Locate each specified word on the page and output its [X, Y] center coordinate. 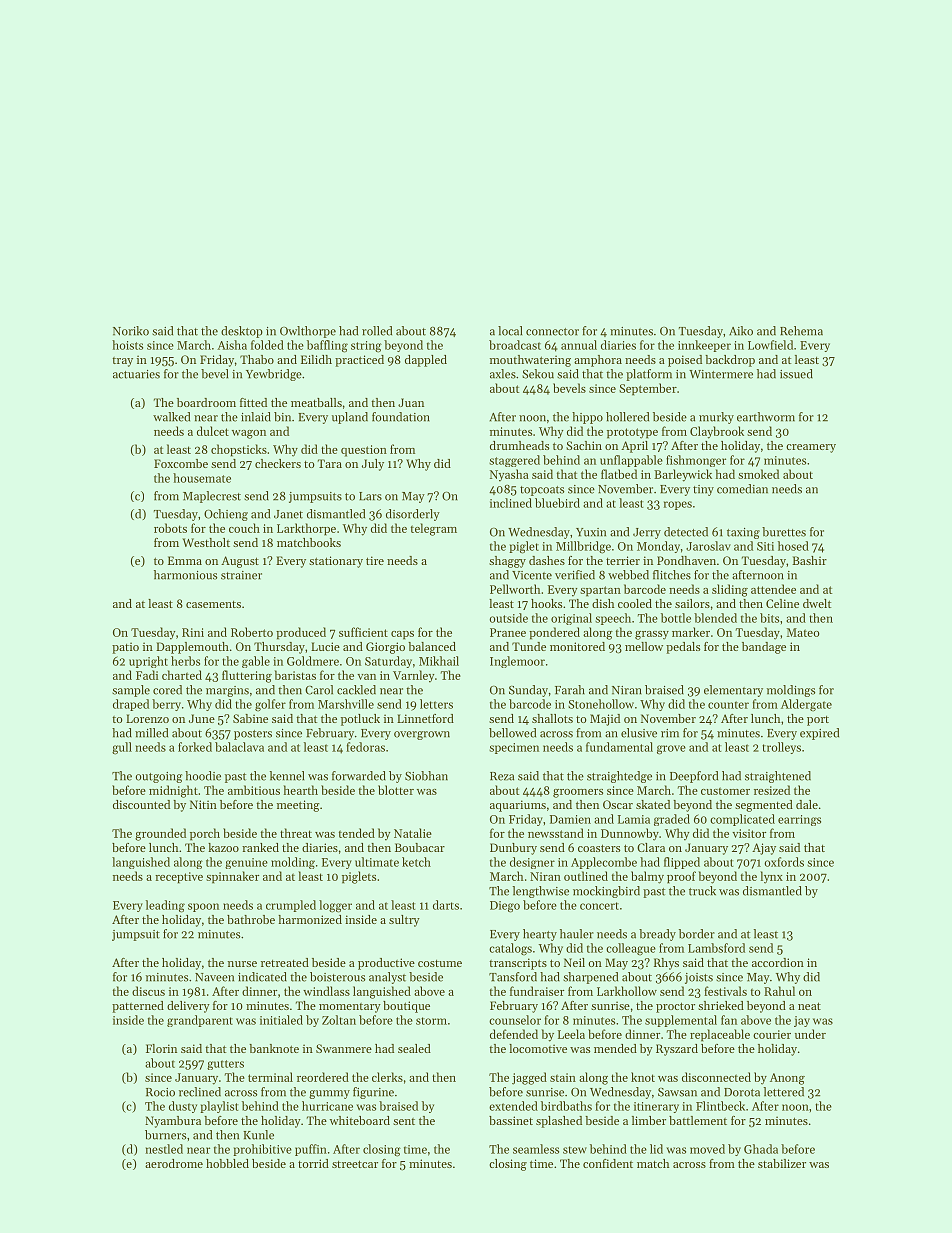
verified [575, 575]
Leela [571, 1034]
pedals [683, 648]
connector [552, 332]
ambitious [254, 790]
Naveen [214, 977]
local [510, 331]
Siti [765, 546]
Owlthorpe [308, 332]
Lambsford [716, 948]
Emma [185, 560]
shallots [552, 718]
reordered [323, 1077]
